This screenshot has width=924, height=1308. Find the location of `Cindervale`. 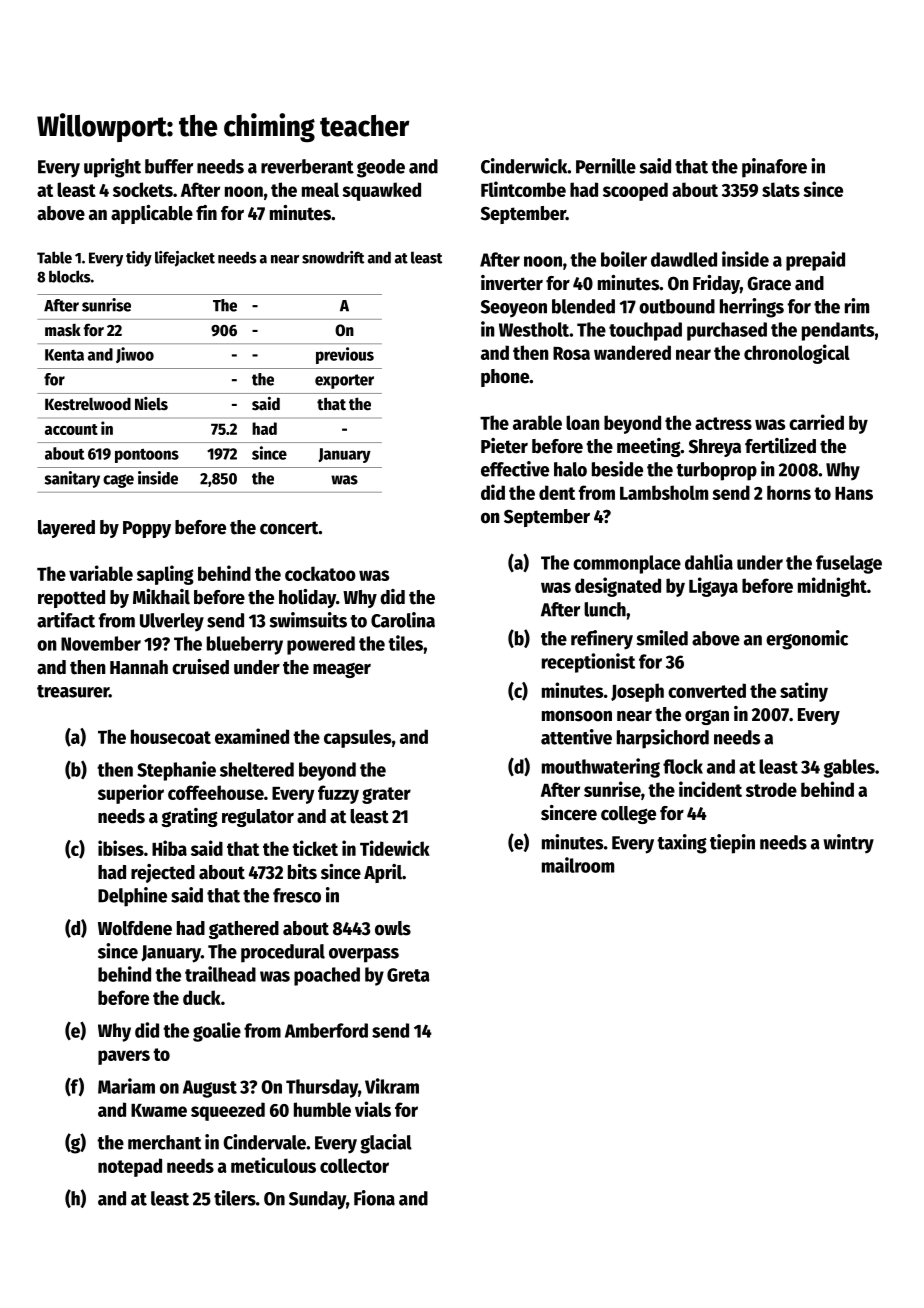

Cindervale is located at coordinates (264, 1142).
